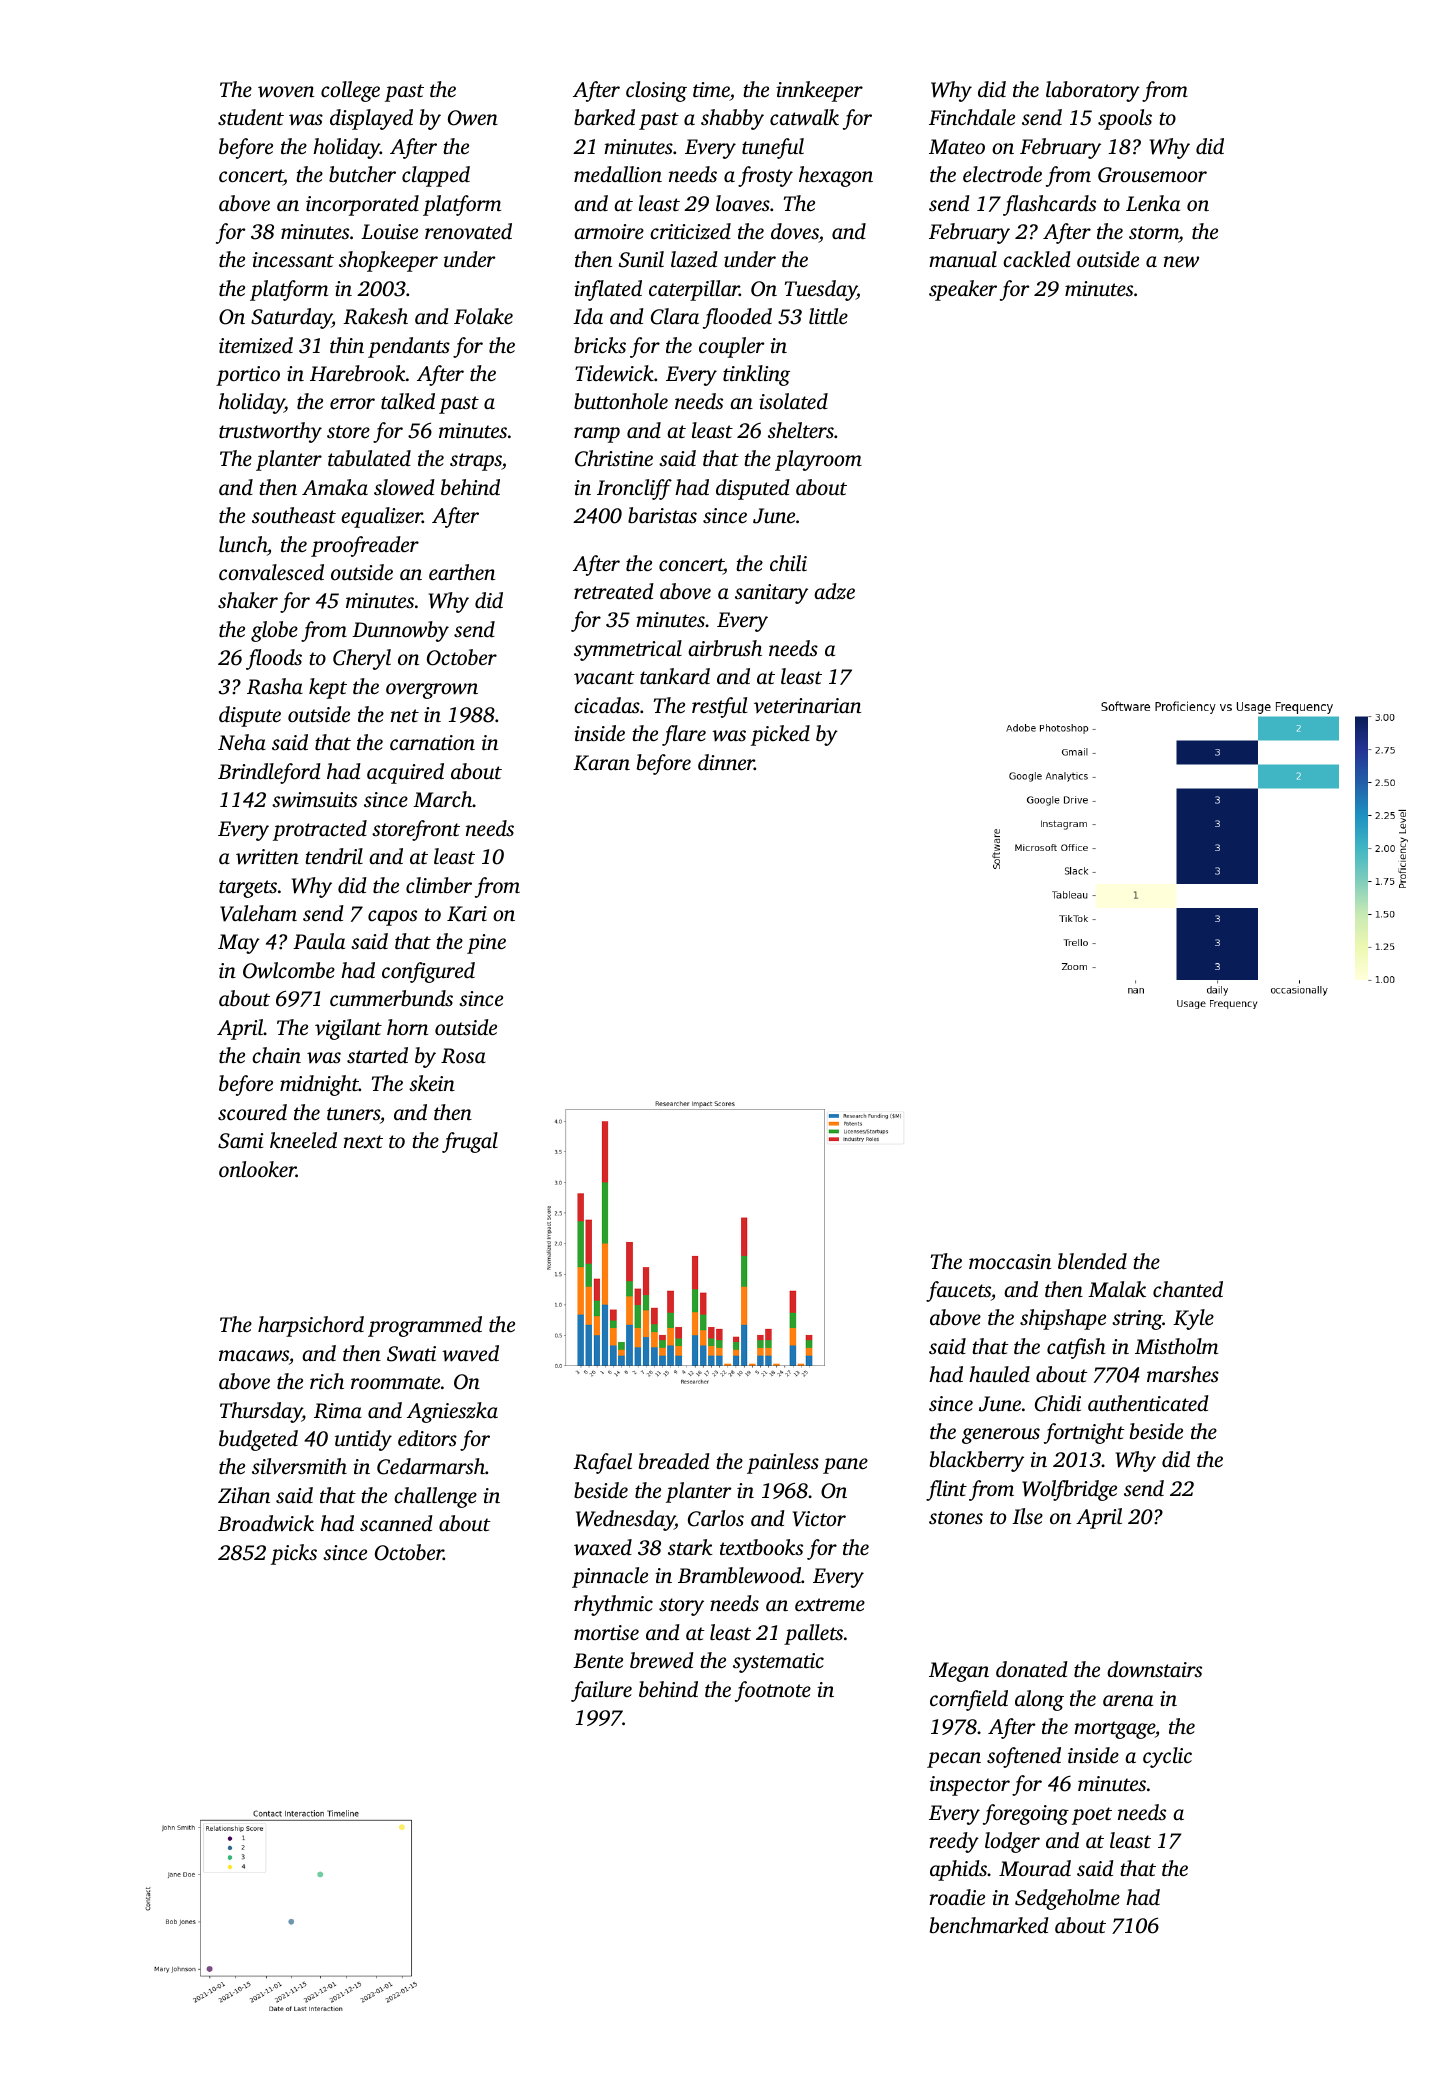  I want to click on woven, so click(286, 91).
